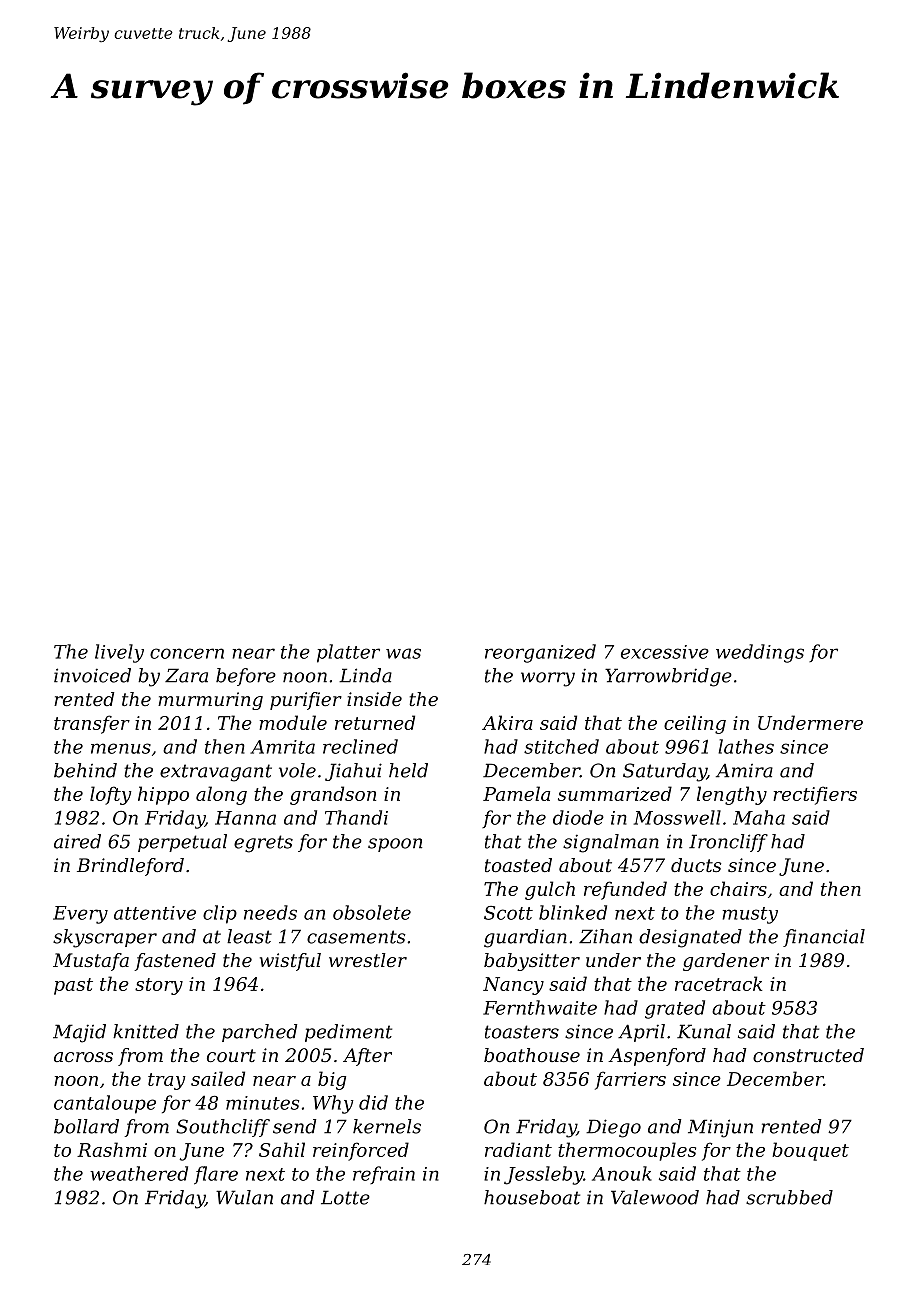 Image resolution: width=924 pixels, height=1314 pixels. I want to click on excessive, so click(665, 652).
